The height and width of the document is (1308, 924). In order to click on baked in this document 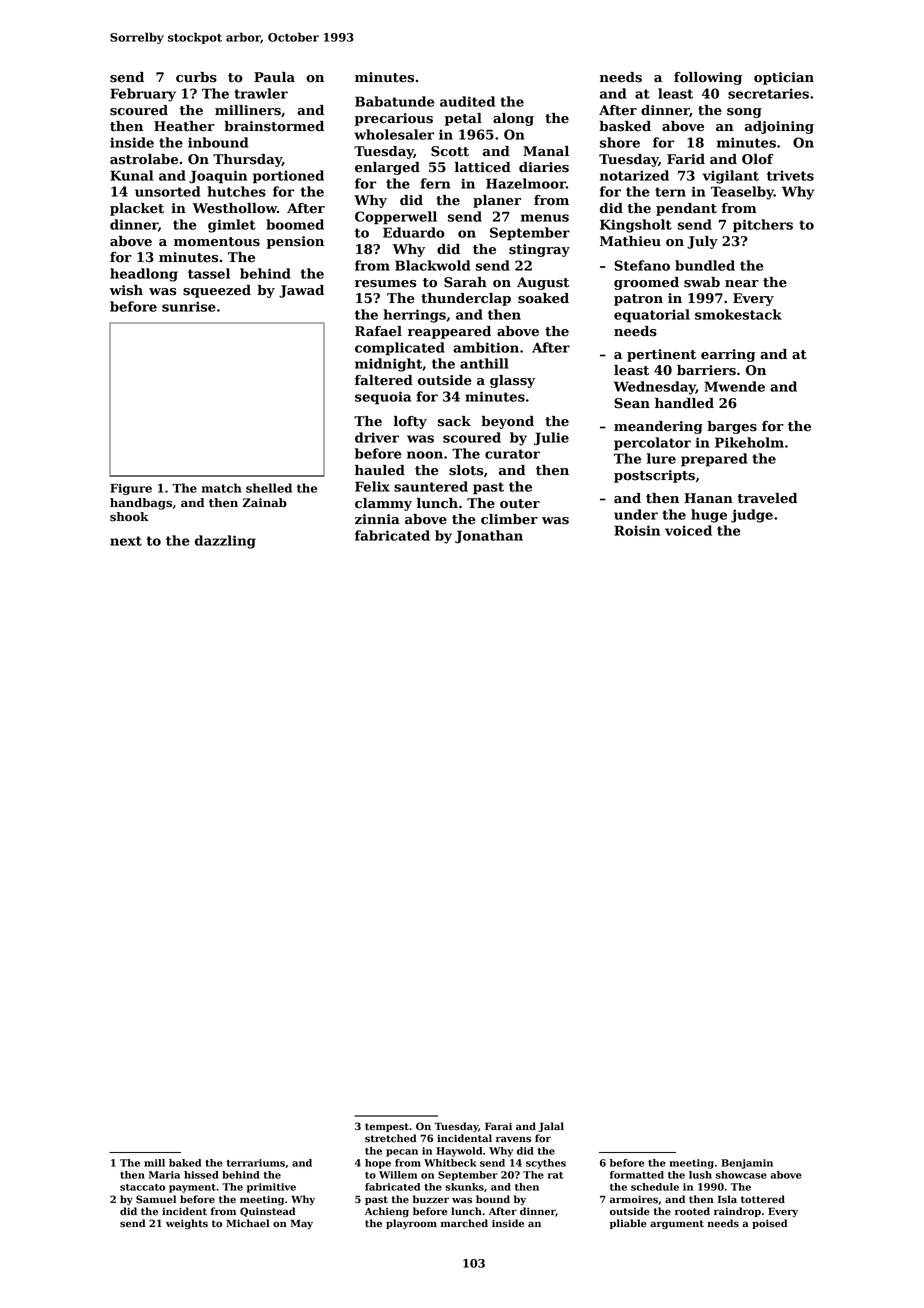, I will do `click(185, 1163)`.
